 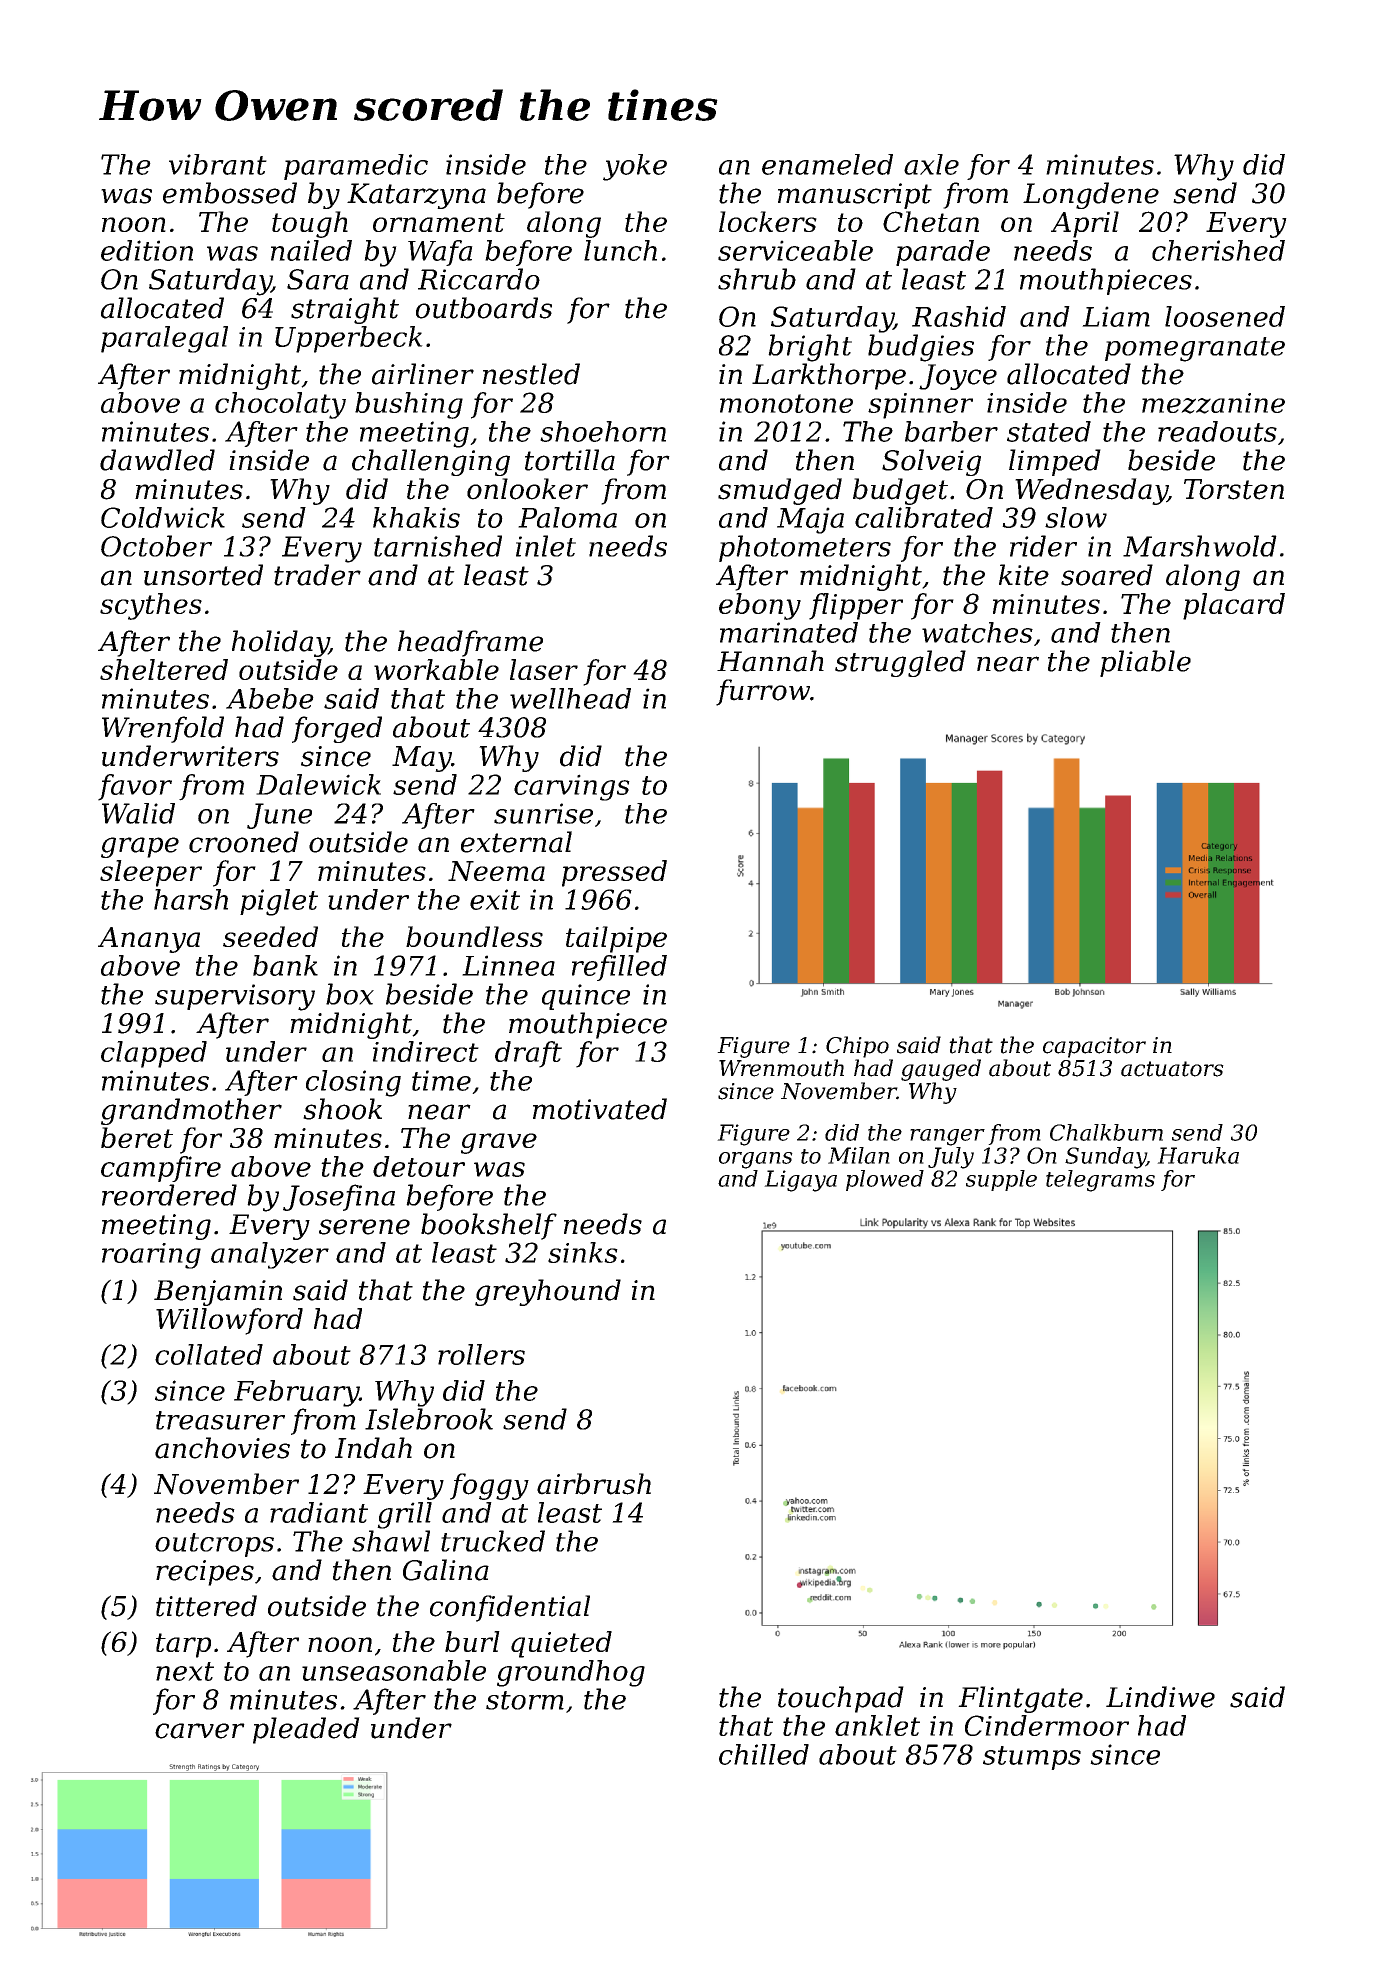 I want to click on stumps, so click(x=1032, y=1758).
